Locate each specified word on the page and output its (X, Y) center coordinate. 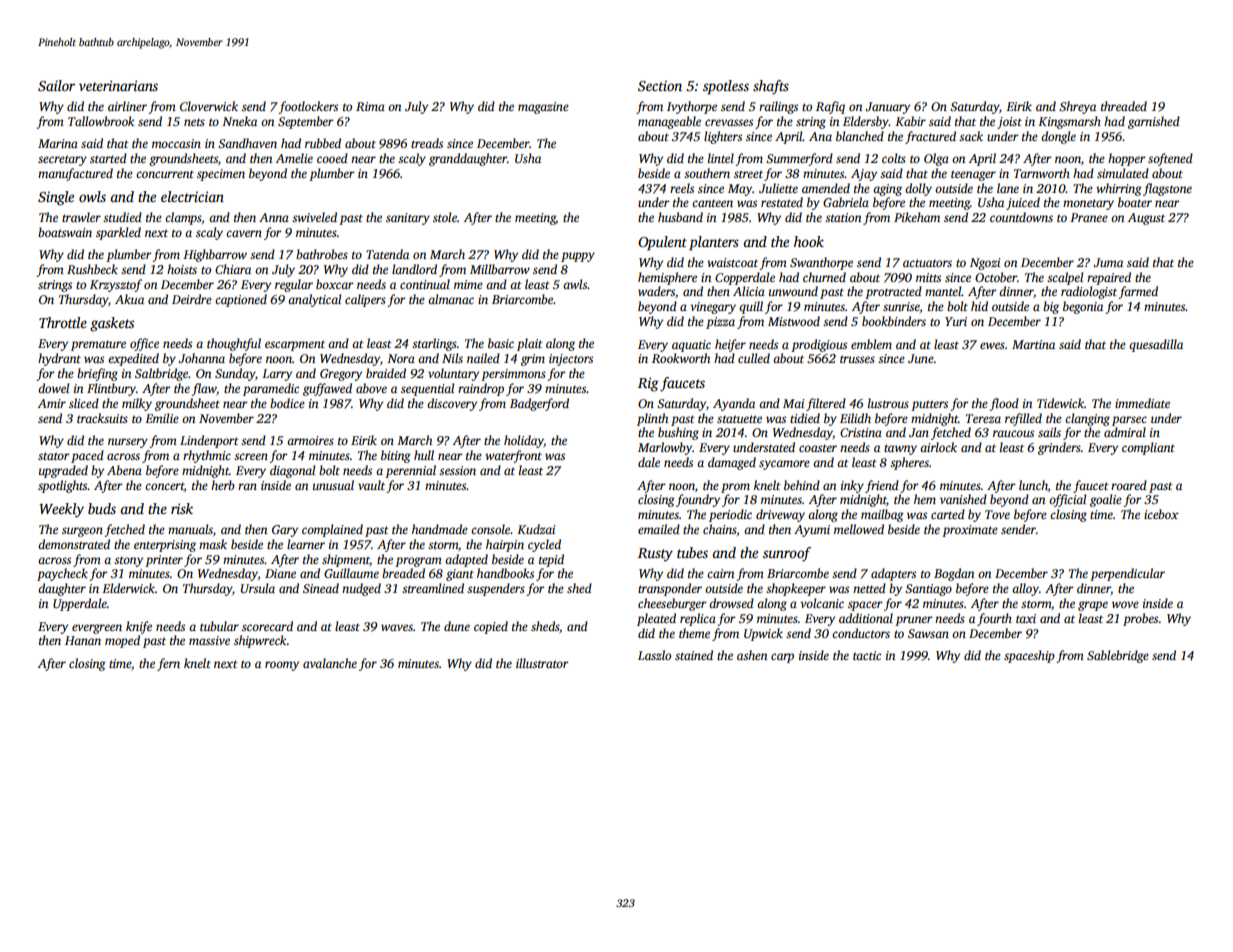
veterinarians (118, 85)
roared (1129, 485)
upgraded (63, 471)
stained (694, 655)
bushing (678, 433)
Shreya (1077, 107)
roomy (282, 666)
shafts (771, 87)
